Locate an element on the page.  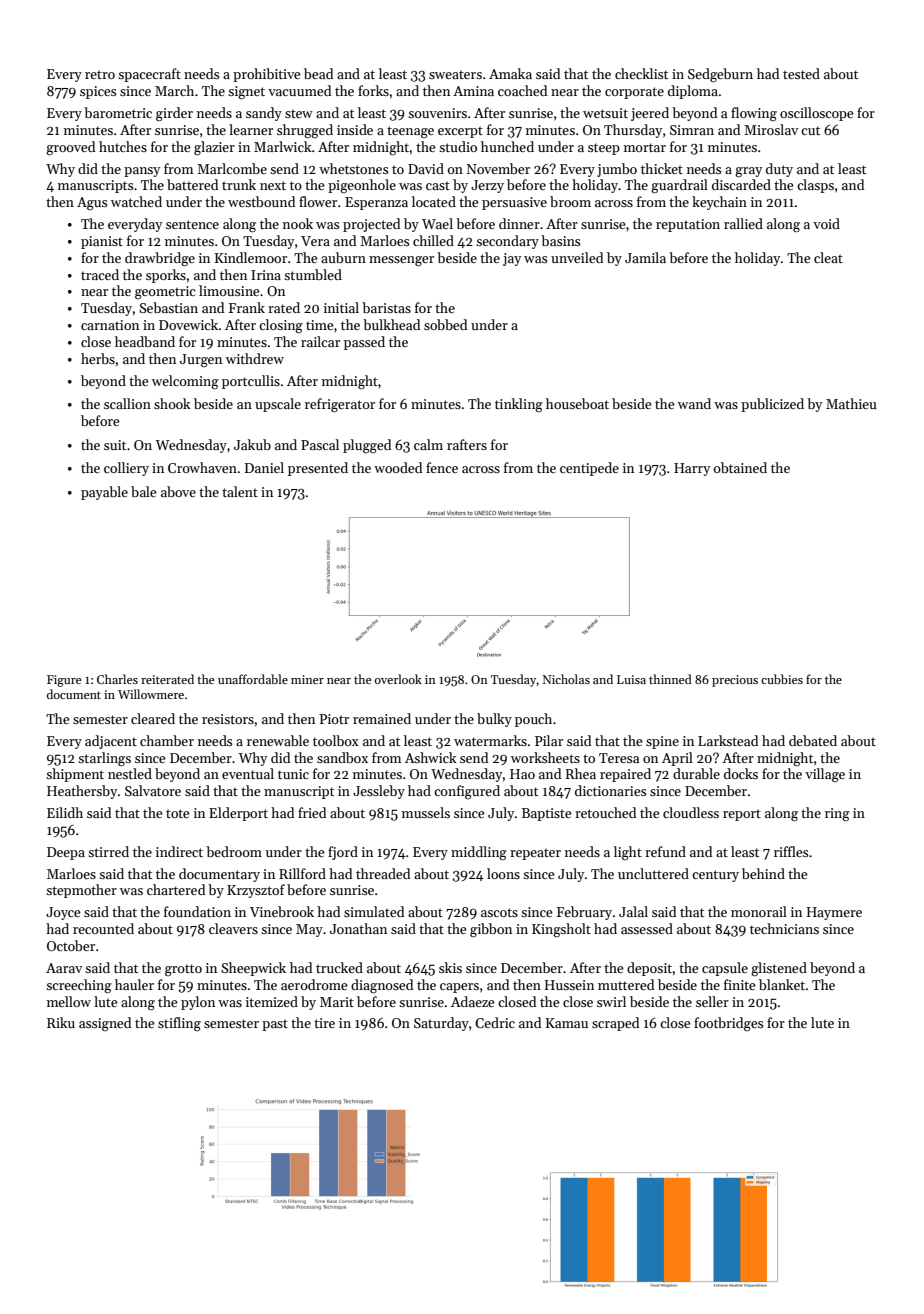
Riku is located at coordinates (61, 1022).
